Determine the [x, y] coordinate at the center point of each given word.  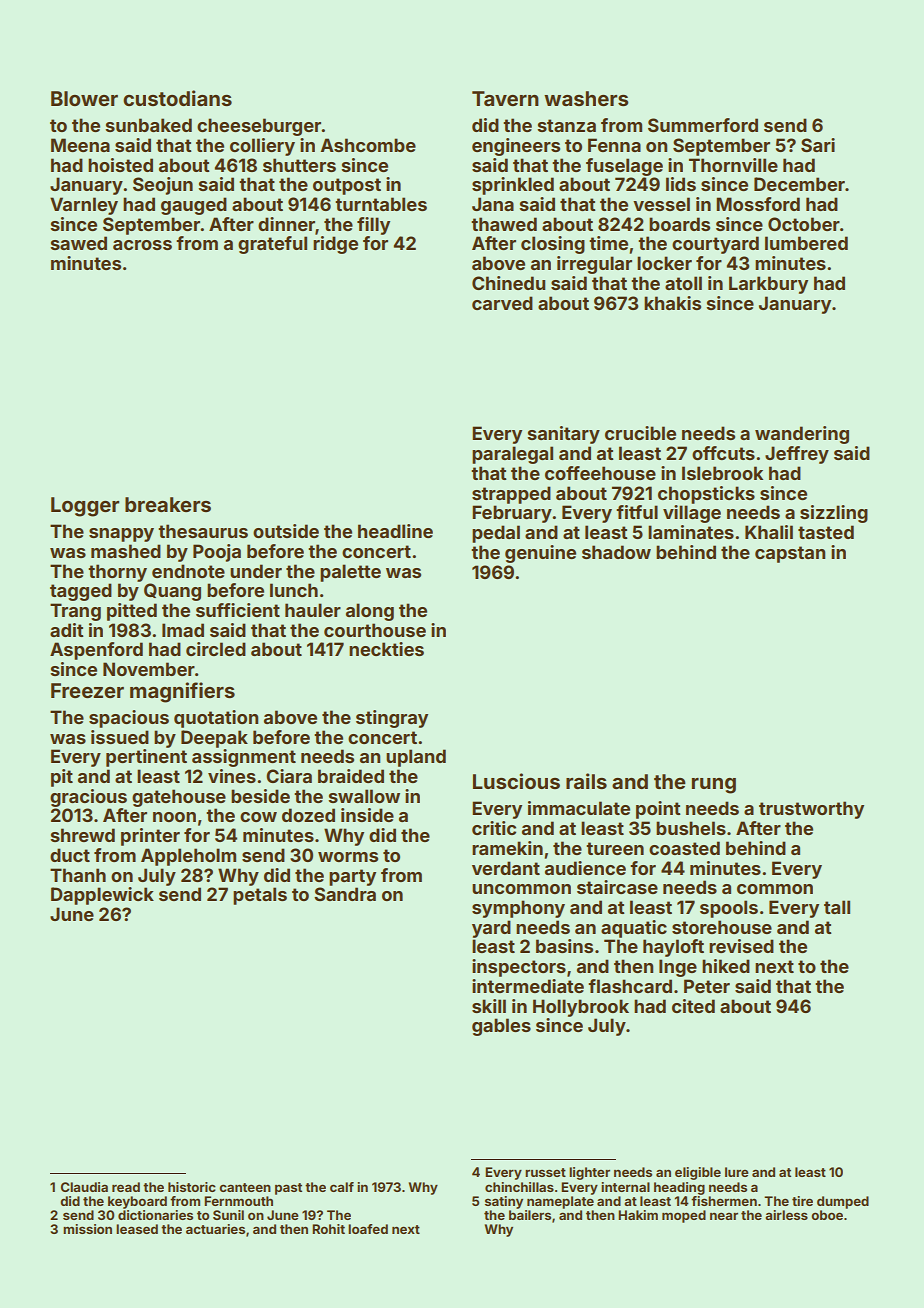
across [142, 245]
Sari [818, 145]
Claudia [84, 1187]
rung [714, 786]
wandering [802, 435]
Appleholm [188, 857]
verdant [506, 868]
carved [502, 303]
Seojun [163, 186]
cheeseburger [259, 127]
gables [501, 1027]
